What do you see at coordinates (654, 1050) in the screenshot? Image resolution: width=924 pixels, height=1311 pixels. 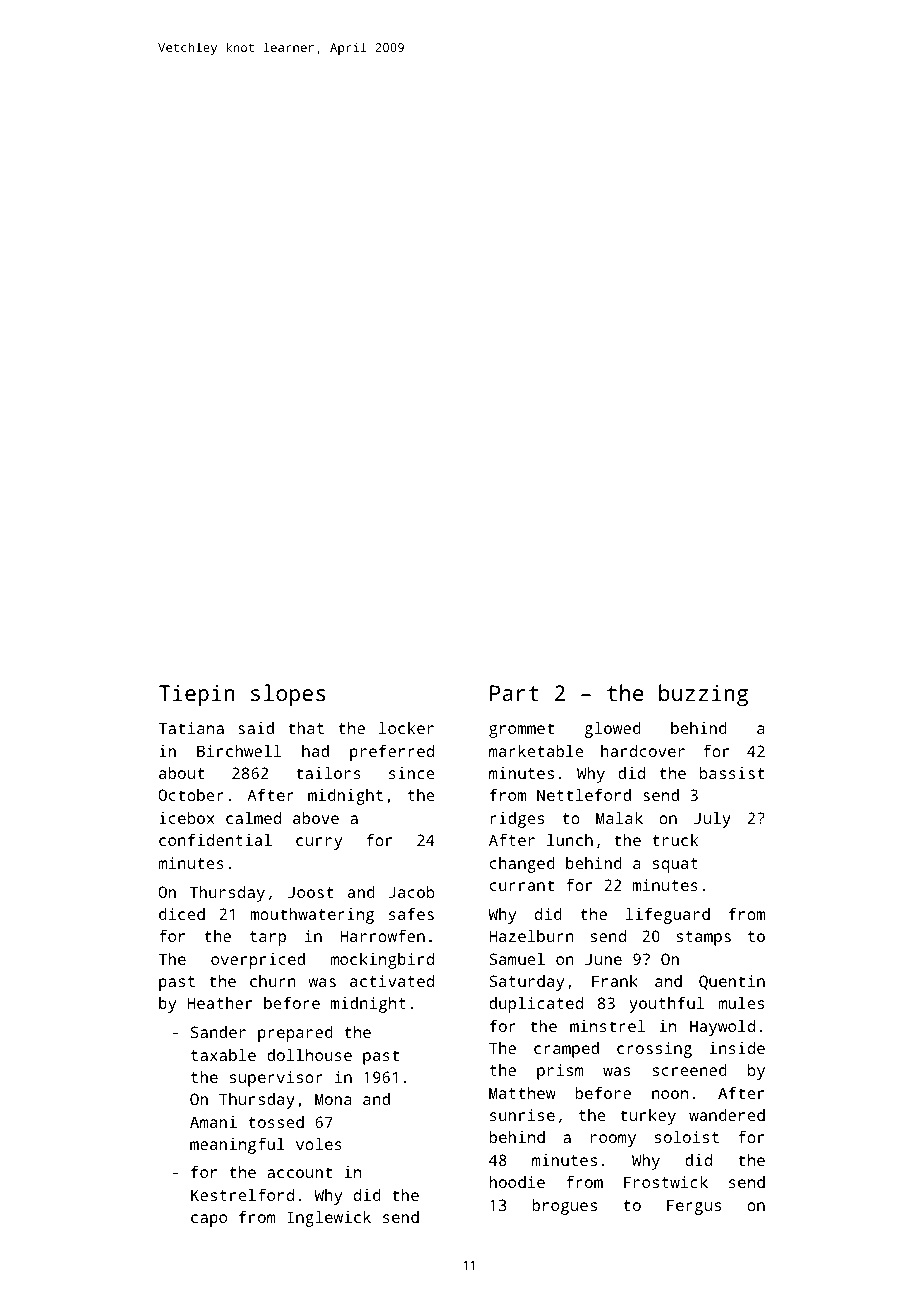 I see `crossing` at bounding box center [654, 1050].
